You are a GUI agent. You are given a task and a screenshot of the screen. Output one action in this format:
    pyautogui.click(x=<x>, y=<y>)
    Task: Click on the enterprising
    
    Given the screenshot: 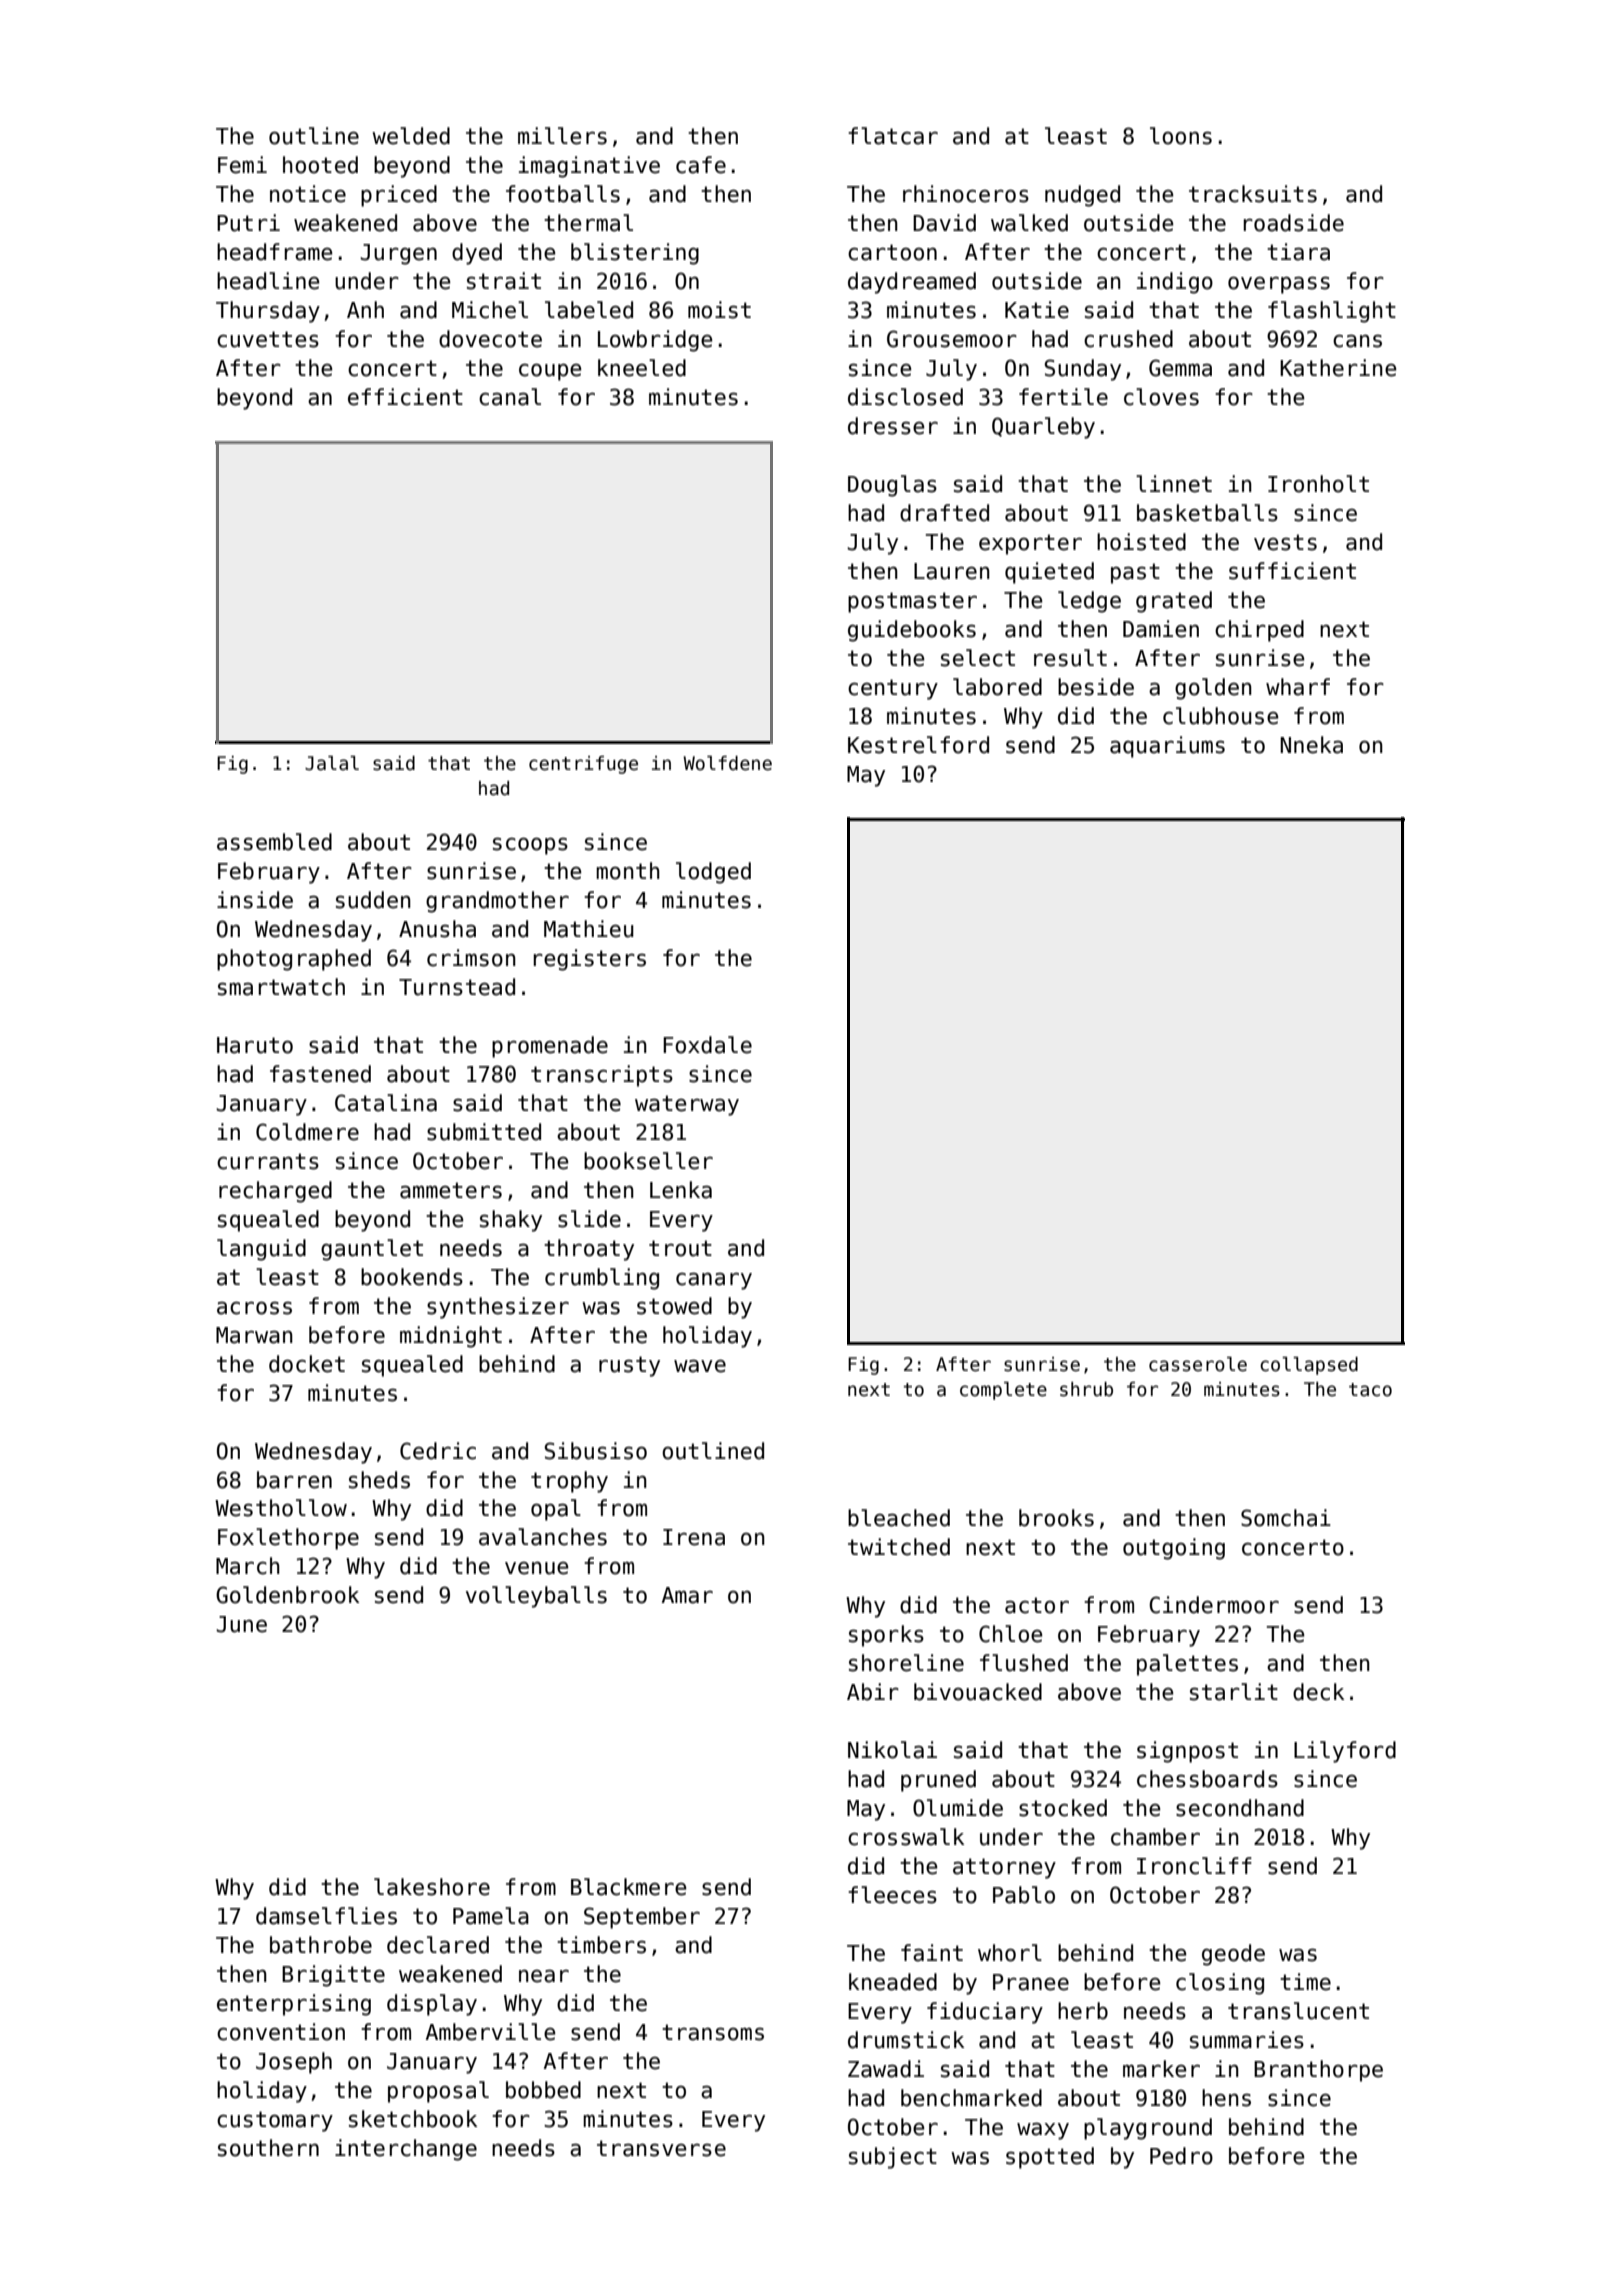 What is the action you would take?
    pyautogui.click(x=294, y=2005)
